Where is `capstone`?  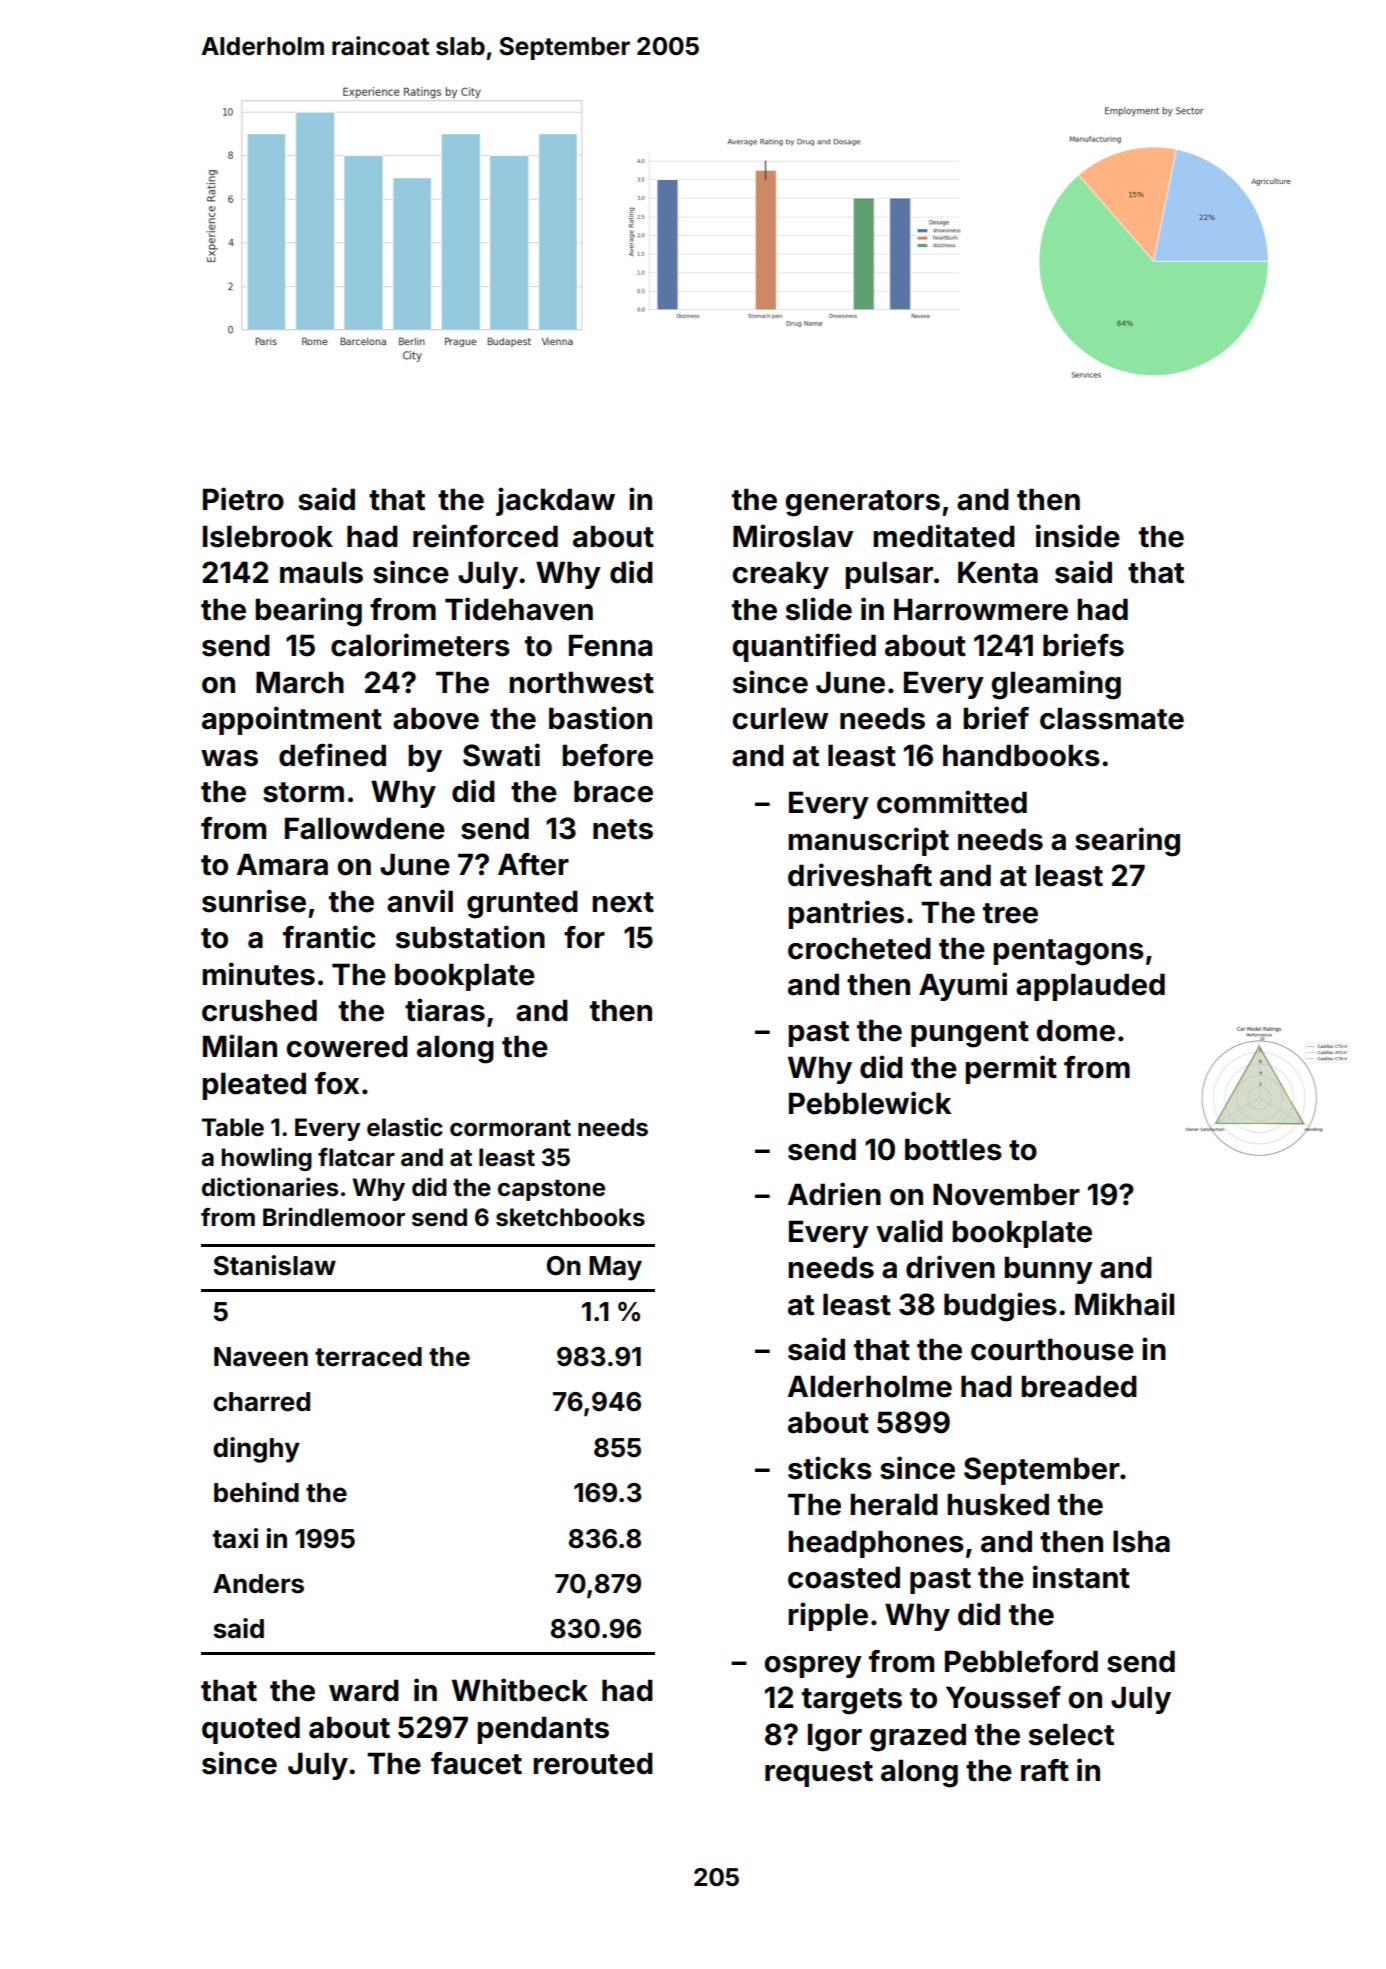
capstone is located at coordinates (551, 1190).
